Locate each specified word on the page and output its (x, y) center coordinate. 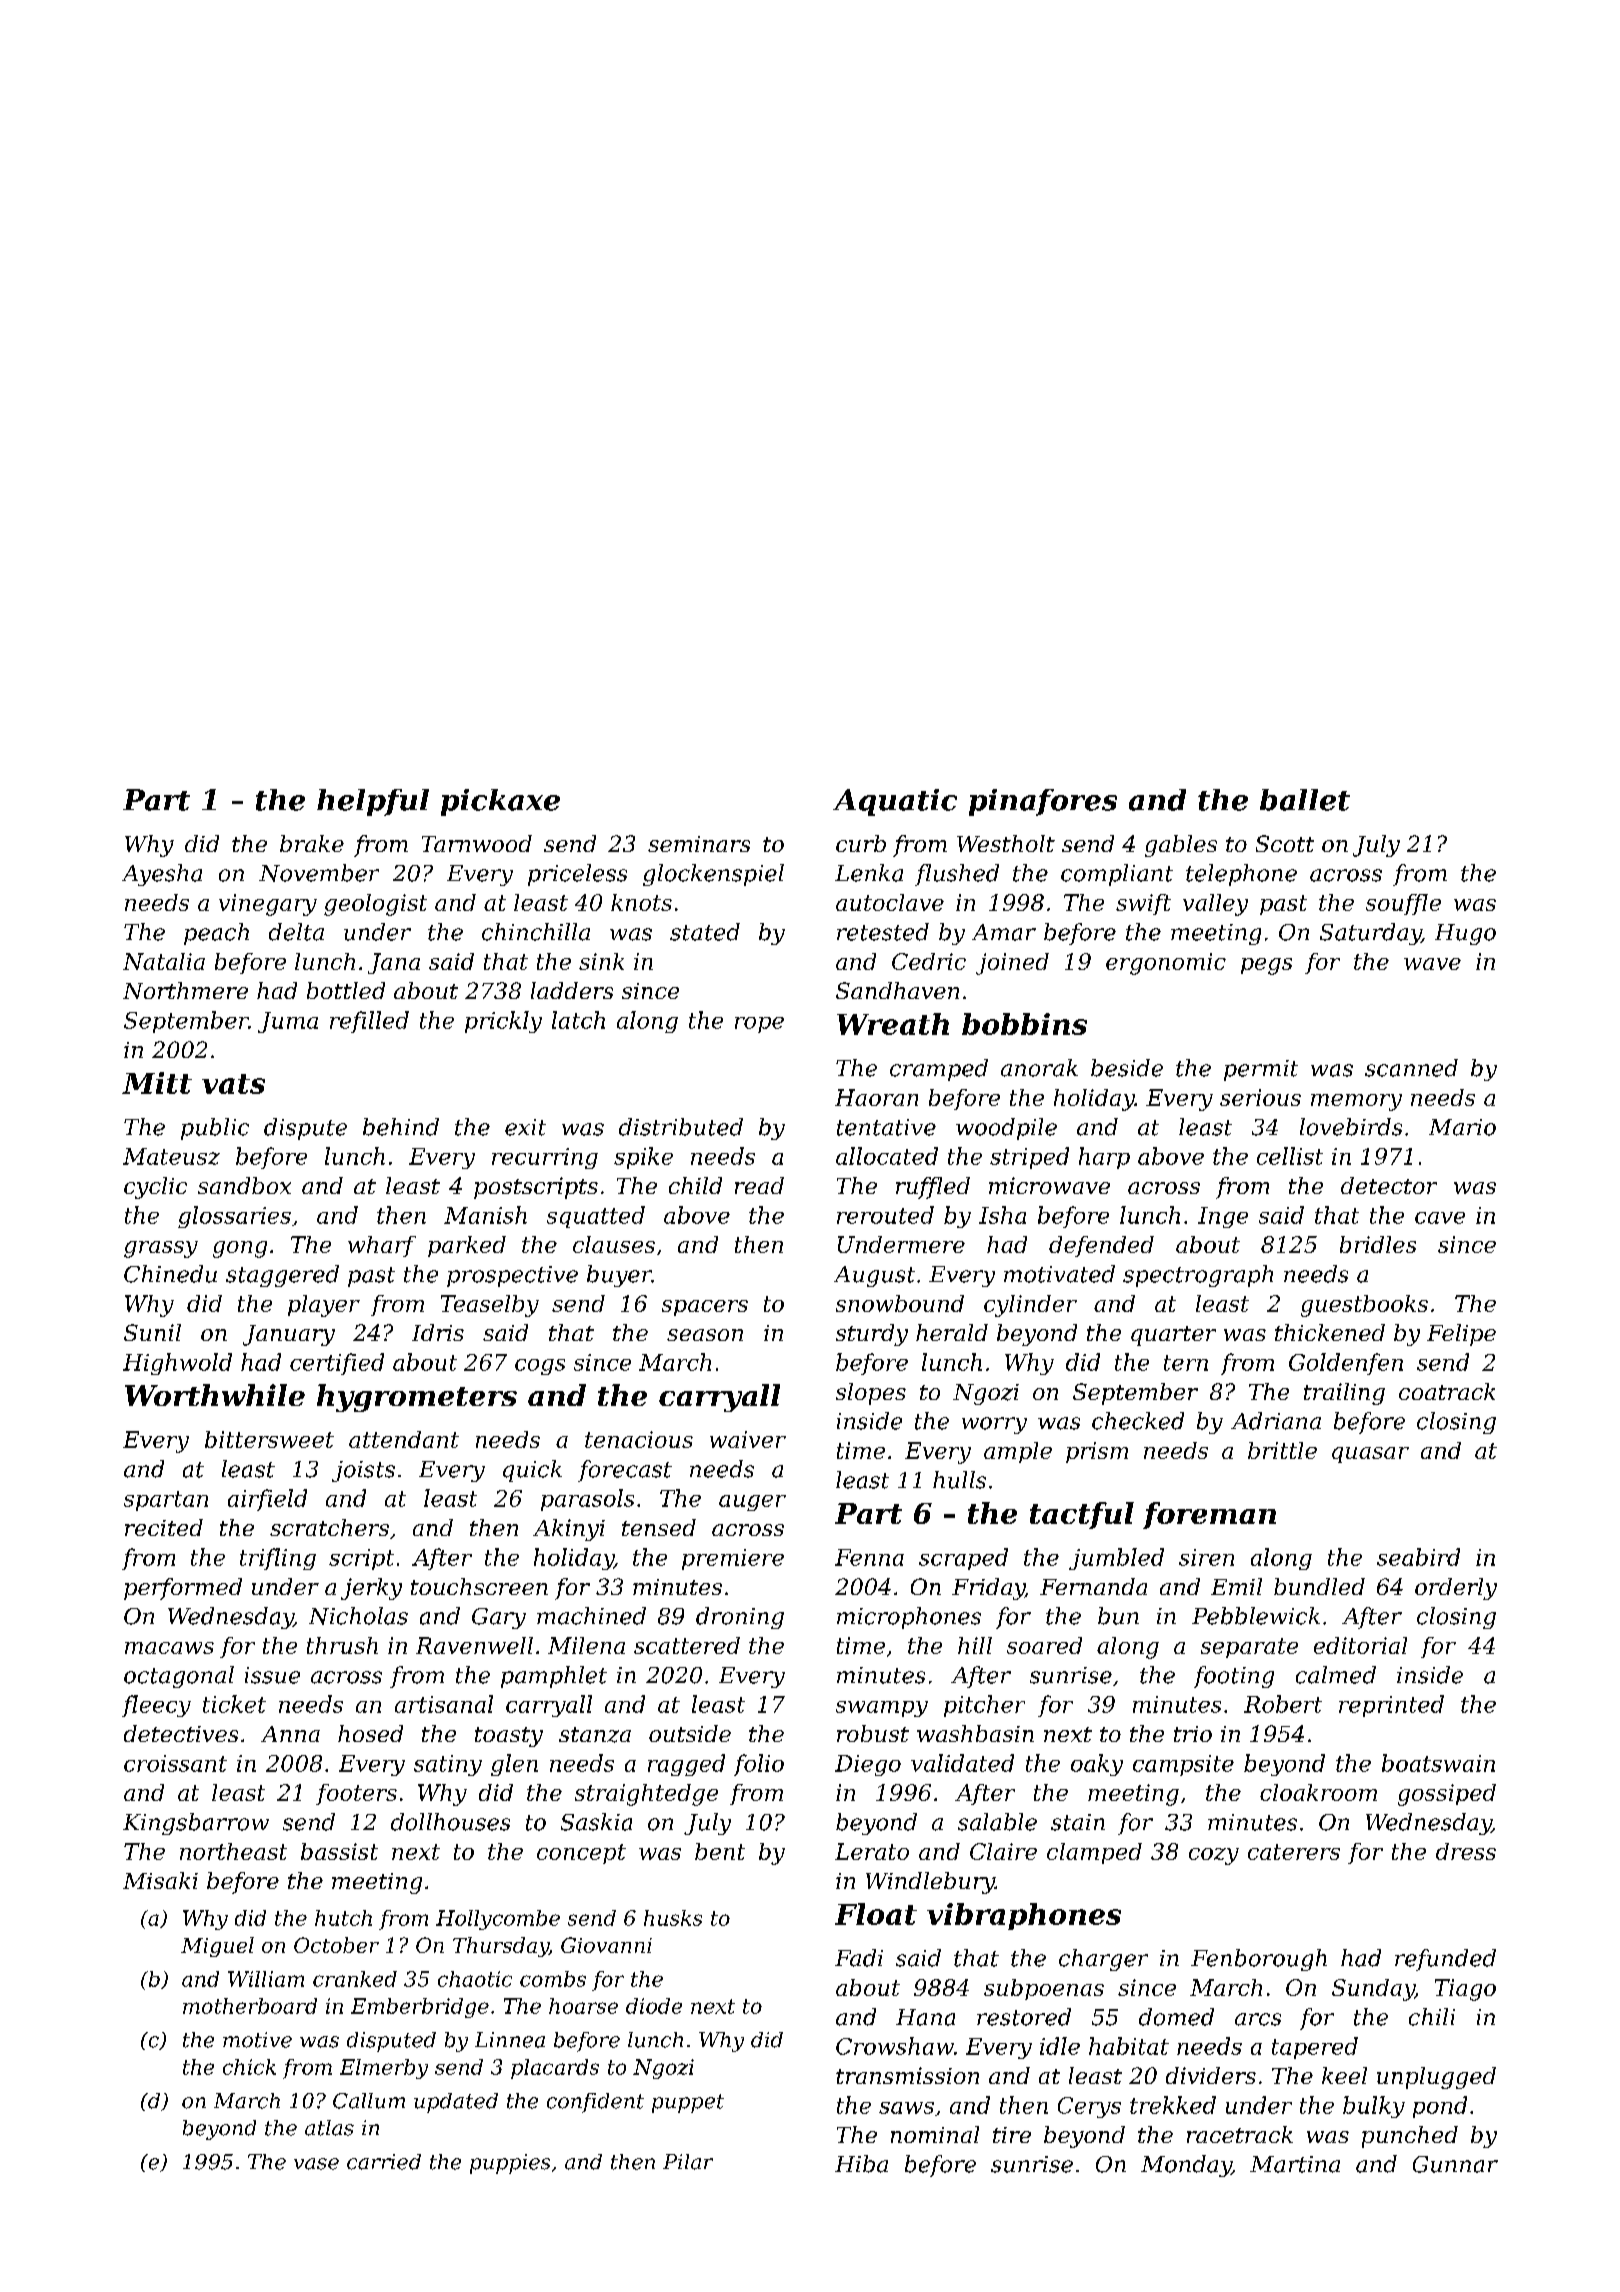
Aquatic (895, 802)
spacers (705, 1308)
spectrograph (1198, 1276)
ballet (1305, 800)
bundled (1319, 1586)
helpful (373, 802)
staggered (282, 1276)
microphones (909, 1618)
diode (654, 2006)
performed (183, 1589)
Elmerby (384, 2069)
